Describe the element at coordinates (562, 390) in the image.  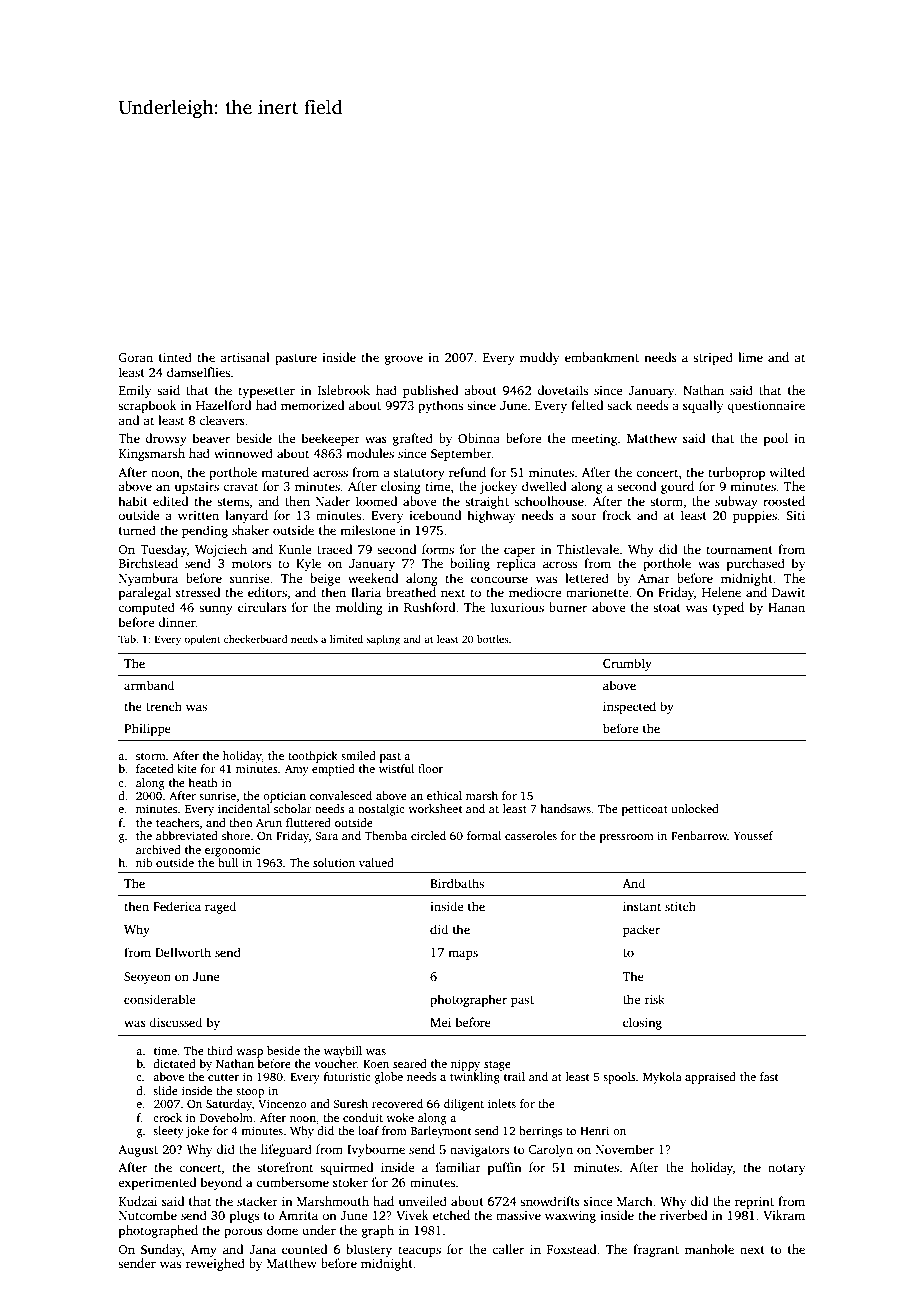
I see `dovetails` at that location.
